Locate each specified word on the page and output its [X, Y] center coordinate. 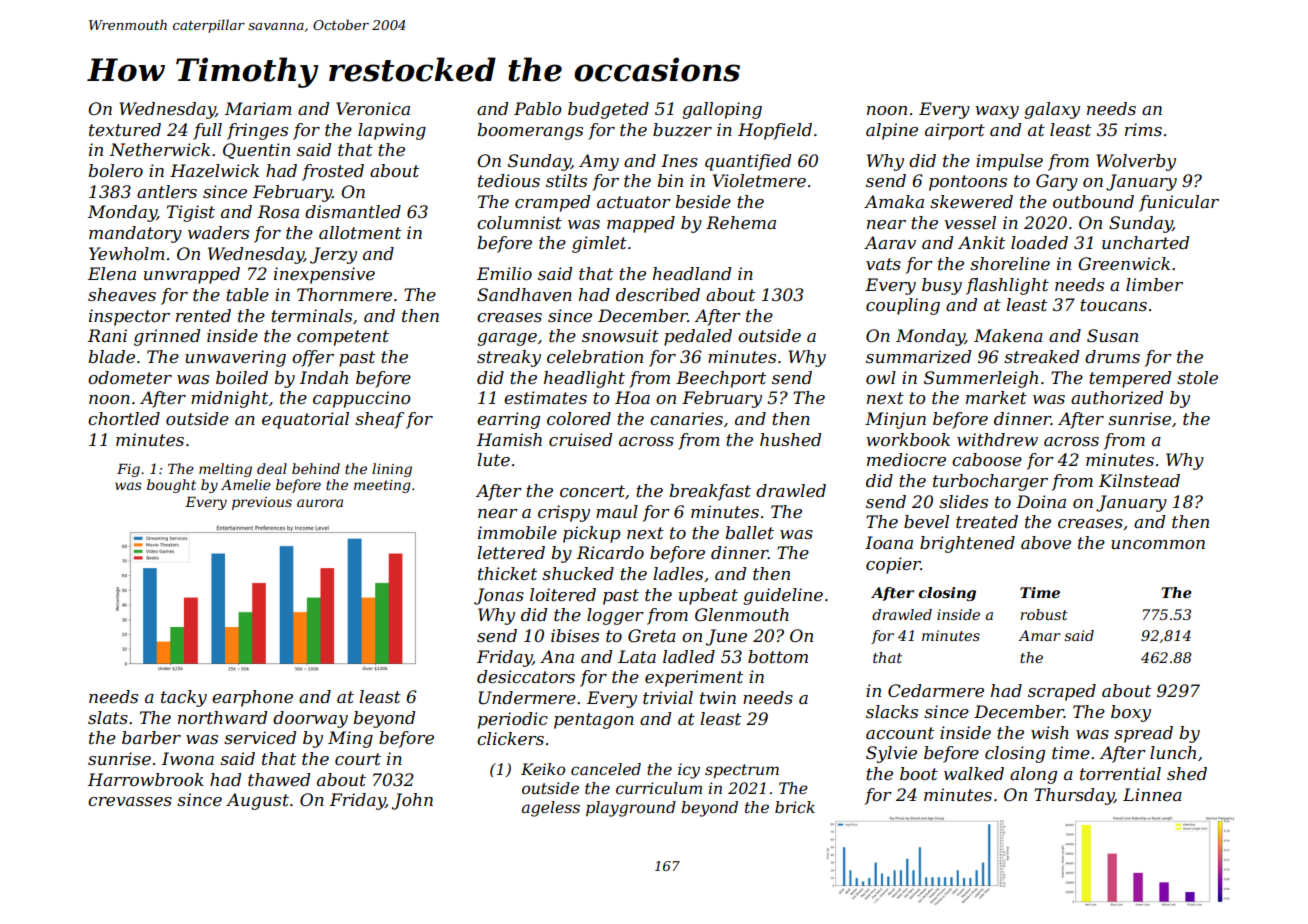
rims [1143, 129]
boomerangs [530, 131]
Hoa [632, 397]
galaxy [1052, 110]
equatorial [305, 420]
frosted [333, 172]
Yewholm [127, 253]
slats [108, 717]
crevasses [130, 801]
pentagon [594, 721]
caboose [987, 459]
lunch [1173, 752]
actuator [634, 202]
